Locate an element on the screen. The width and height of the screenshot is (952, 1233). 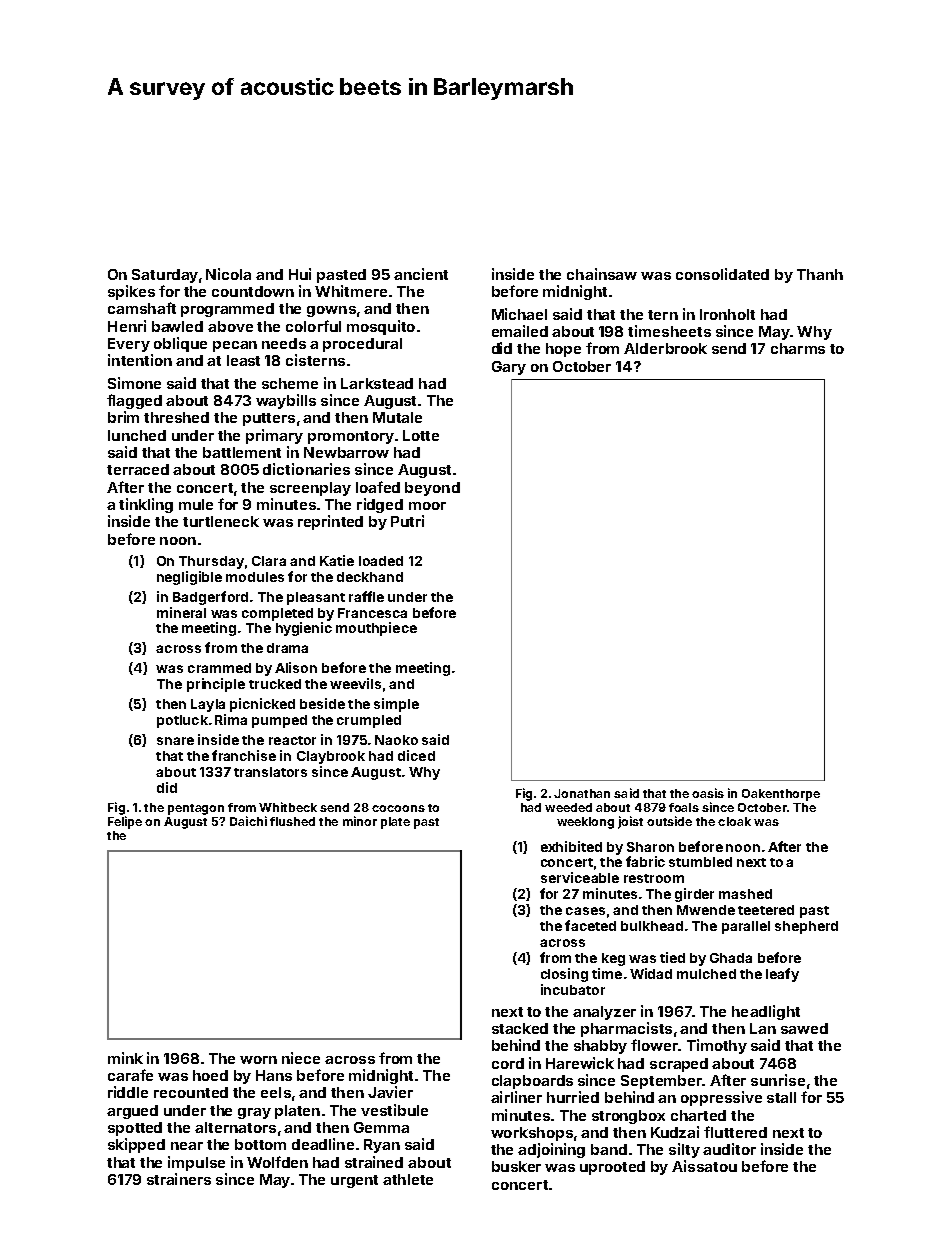
cocoons is located at coordinates (398, 808).
